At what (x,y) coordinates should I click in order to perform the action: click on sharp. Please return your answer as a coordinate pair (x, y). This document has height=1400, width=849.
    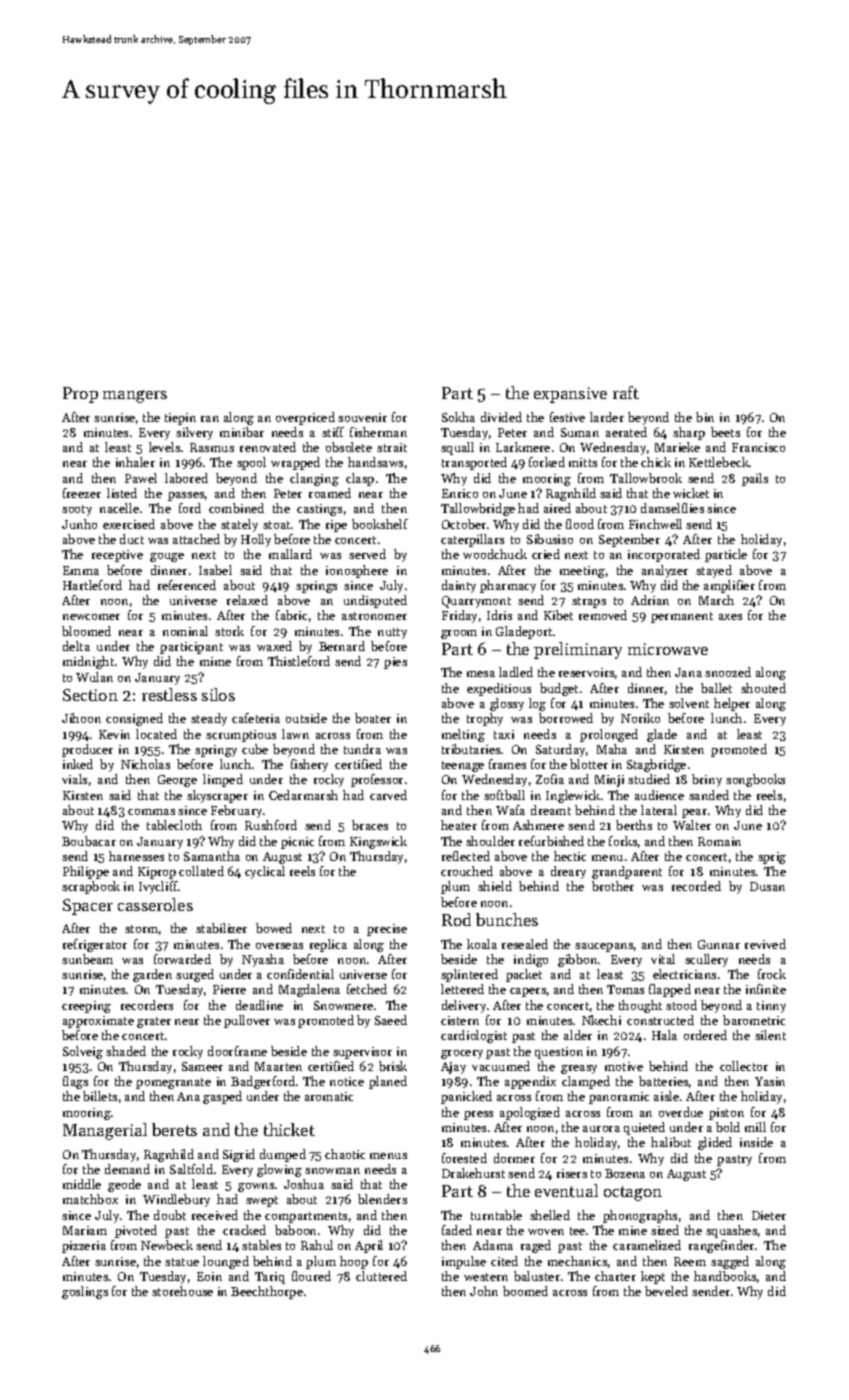
    Looking at the image, I should click on (689, 433).
